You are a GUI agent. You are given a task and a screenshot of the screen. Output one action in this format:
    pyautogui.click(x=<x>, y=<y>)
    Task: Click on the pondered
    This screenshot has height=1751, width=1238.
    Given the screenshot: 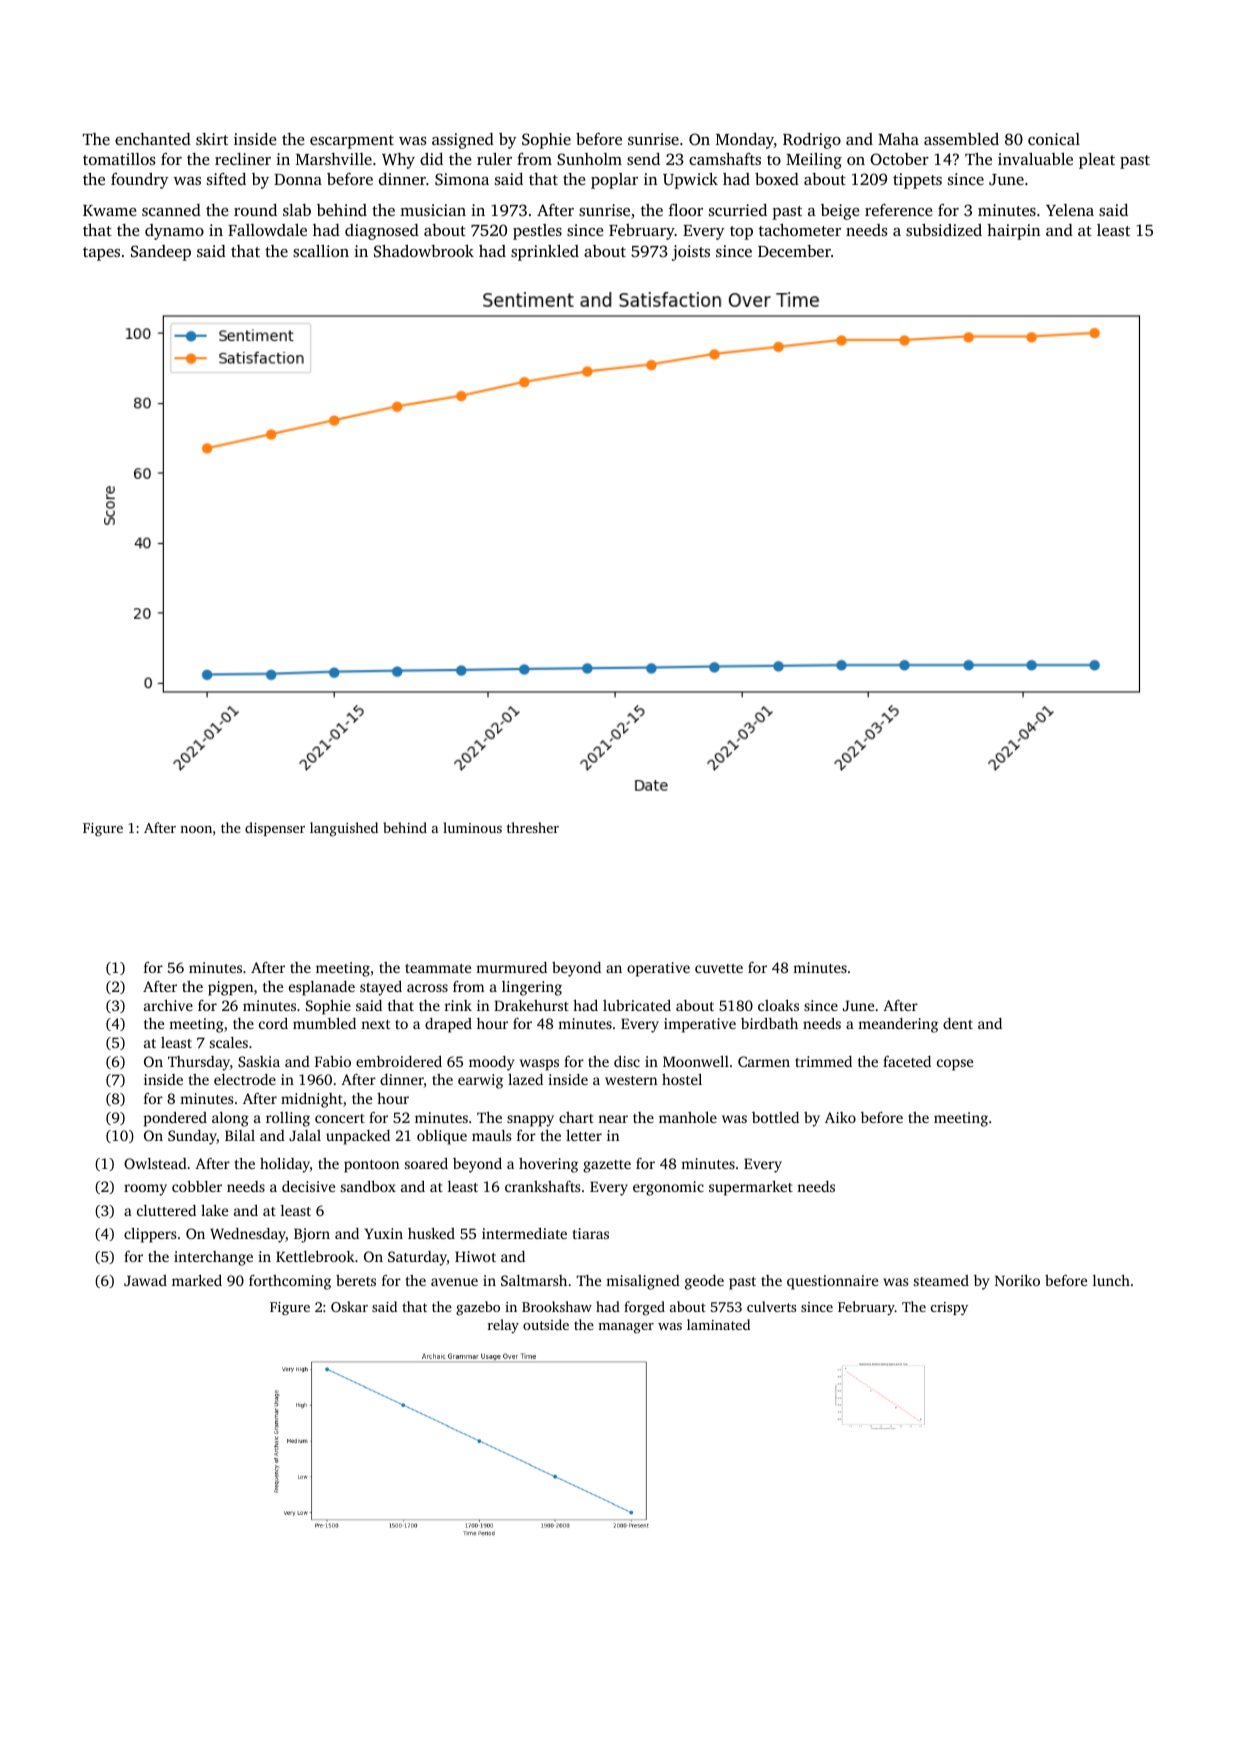 What is the action you would take?
    pyautogui.click(x=175, y=1119)
